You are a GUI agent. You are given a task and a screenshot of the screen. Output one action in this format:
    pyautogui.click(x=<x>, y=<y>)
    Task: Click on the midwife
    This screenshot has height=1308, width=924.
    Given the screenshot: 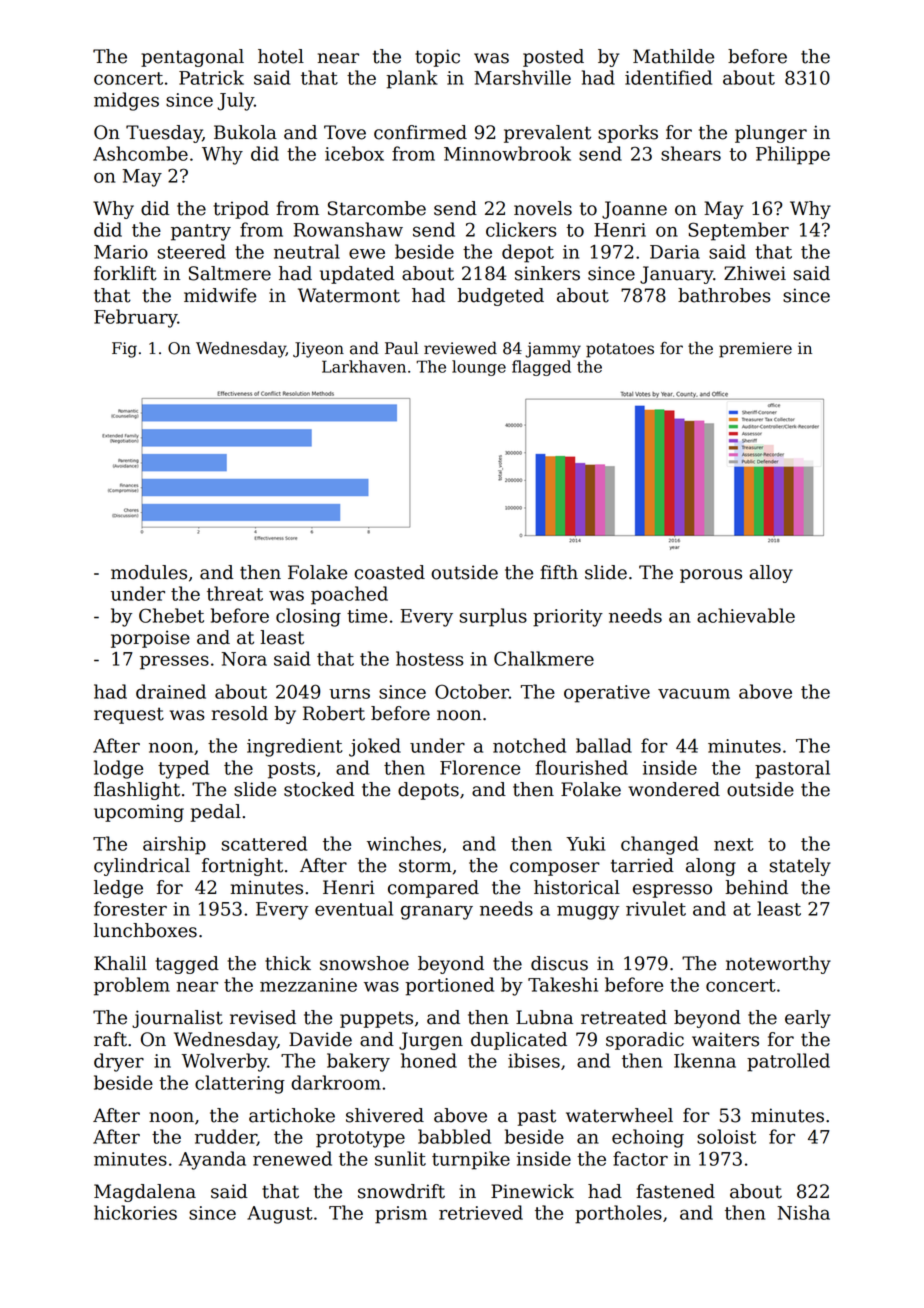 What is the action you would take?
    pyautogui.click(x=220, y=295)
